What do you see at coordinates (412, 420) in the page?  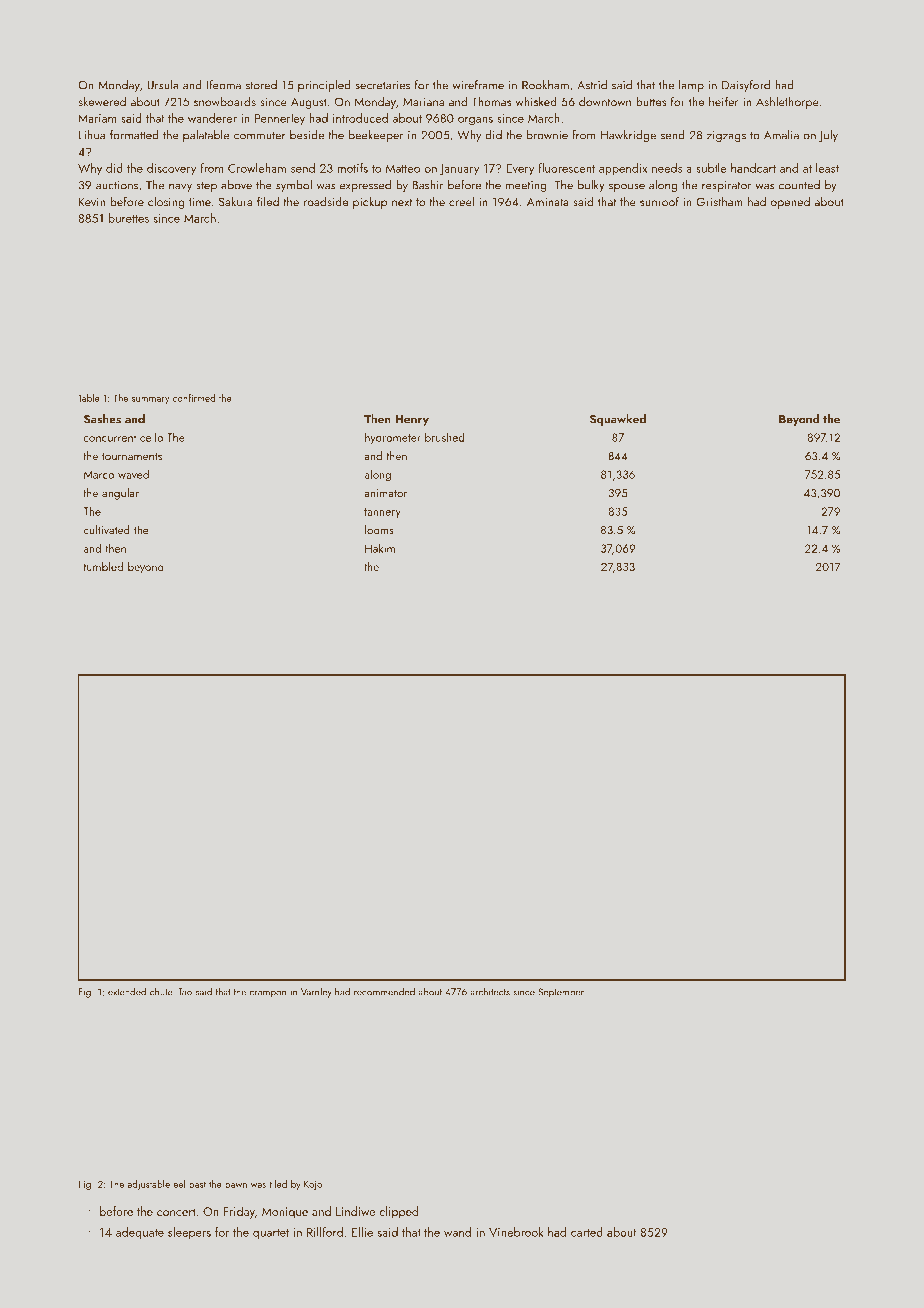 I see `Henry` at bounding box center [412, 420].
